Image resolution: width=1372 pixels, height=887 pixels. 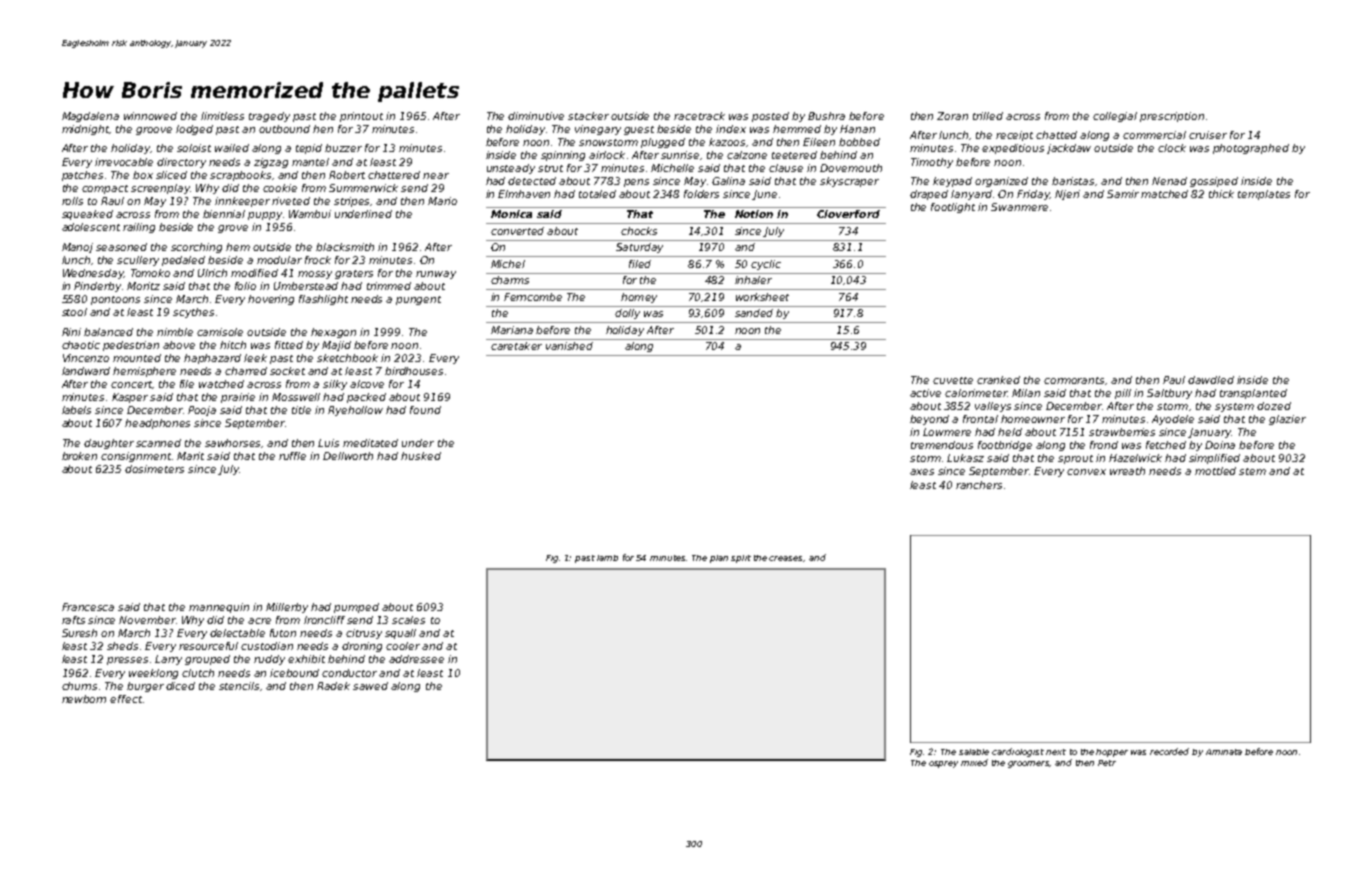 I want to click on Ayodele, so click(x=1173, y=420).
